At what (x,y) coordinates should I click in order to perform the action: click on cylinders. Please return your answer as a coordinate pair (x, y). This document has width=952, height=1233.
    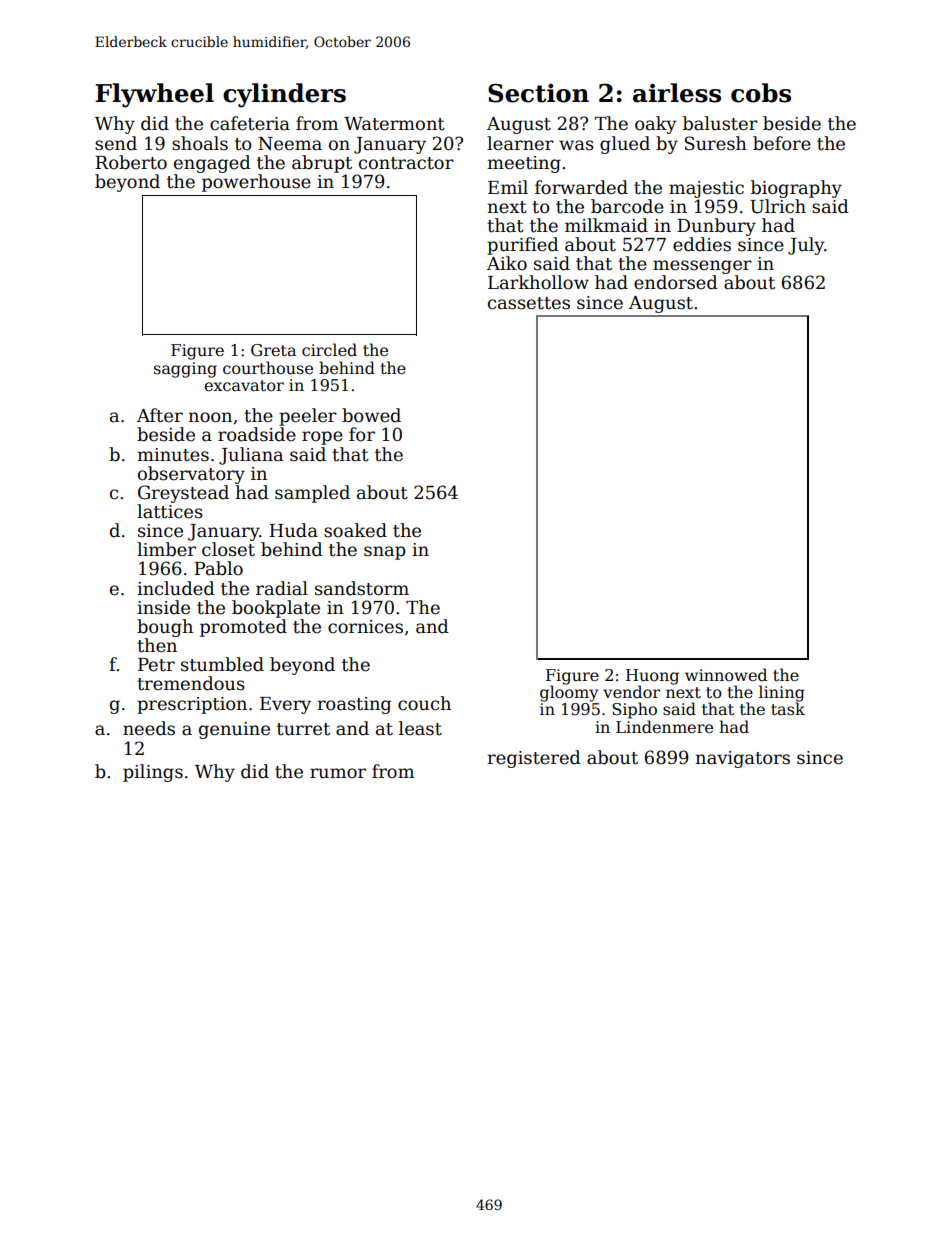
    Looking at the image, I should click on (284, 95).
